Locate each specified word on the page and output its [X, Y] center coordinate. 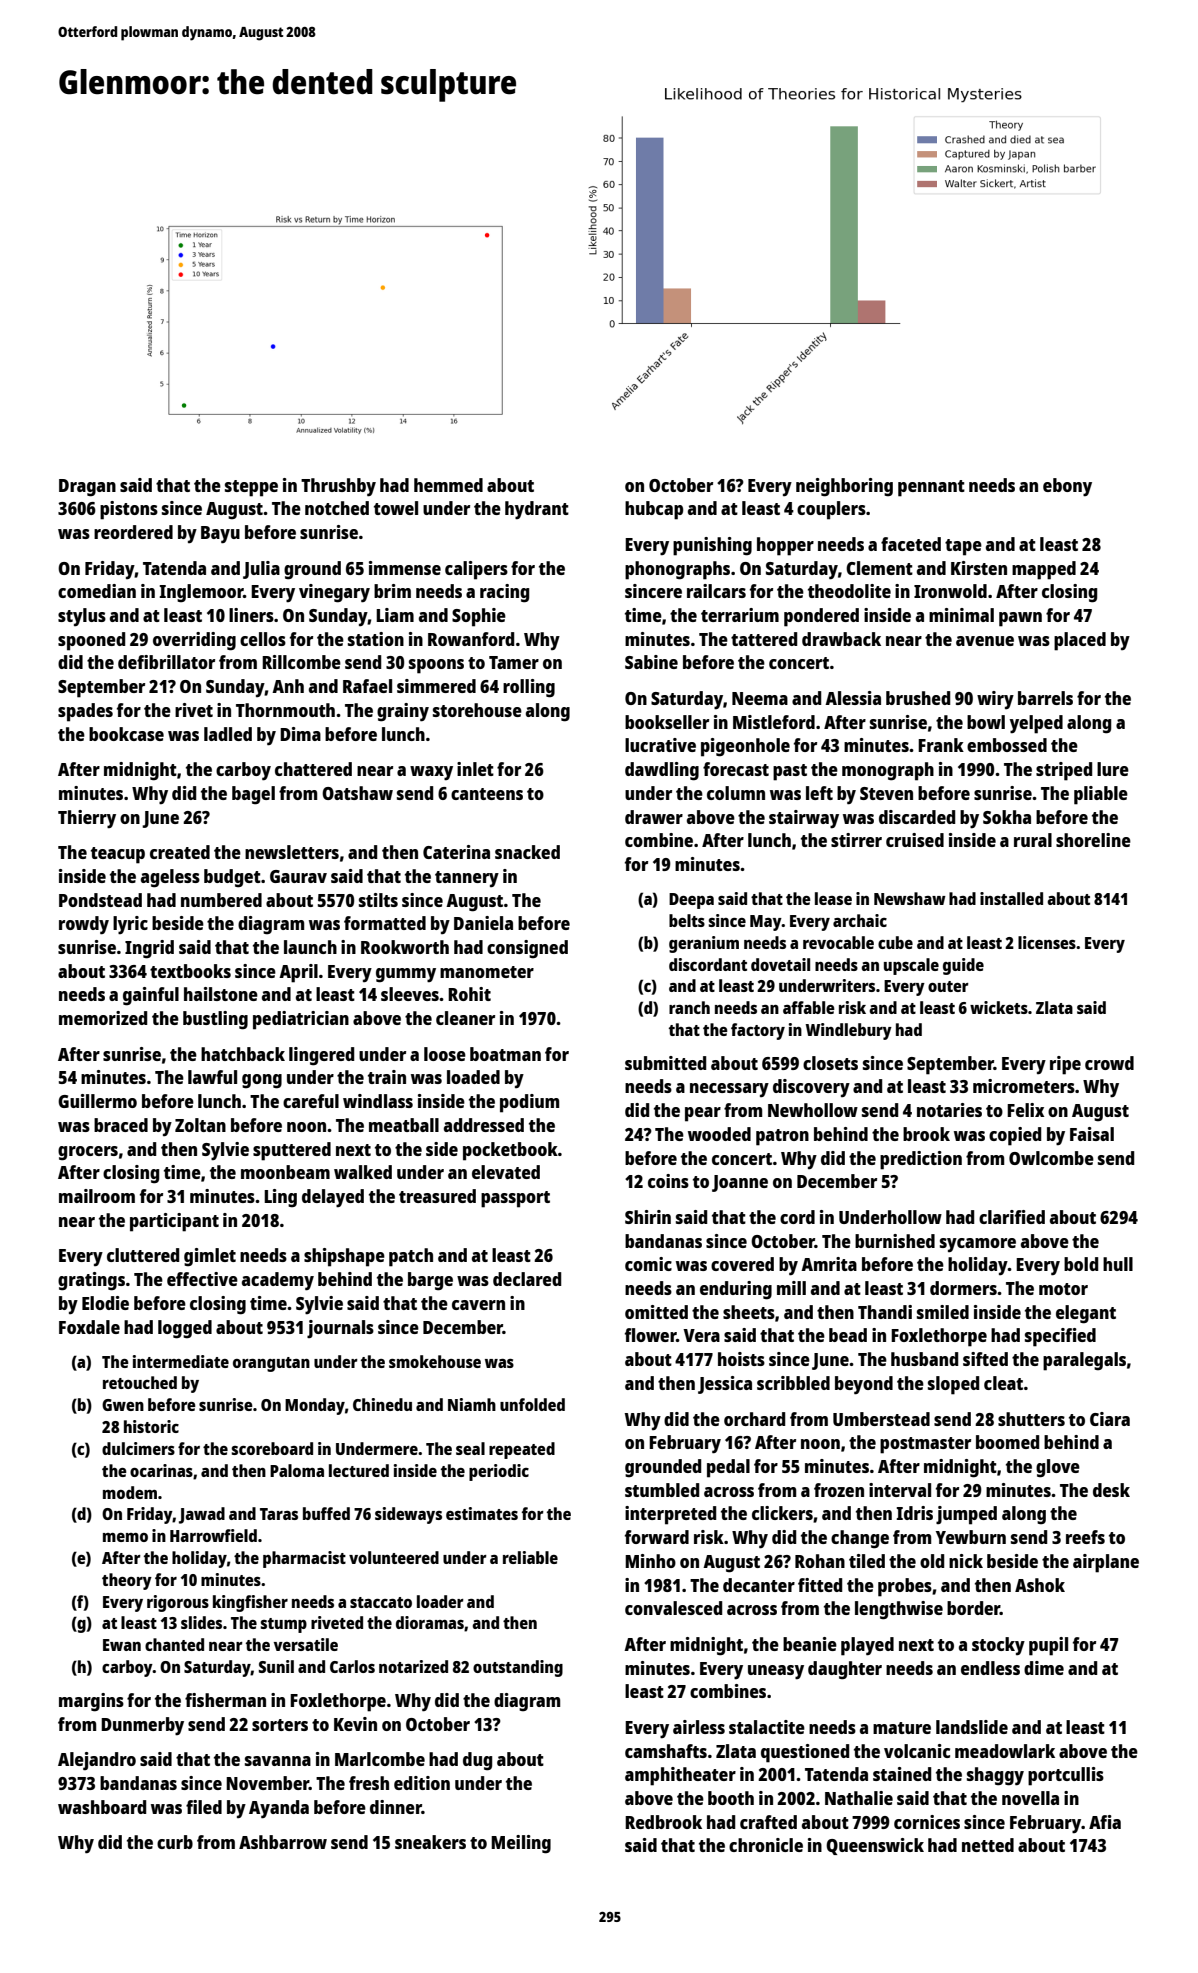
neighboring [844, 487]
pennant [931, 488]
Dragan [87, 488]
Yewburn [971, 1537]
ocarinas [161, 1470]
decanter [759, 1585]
